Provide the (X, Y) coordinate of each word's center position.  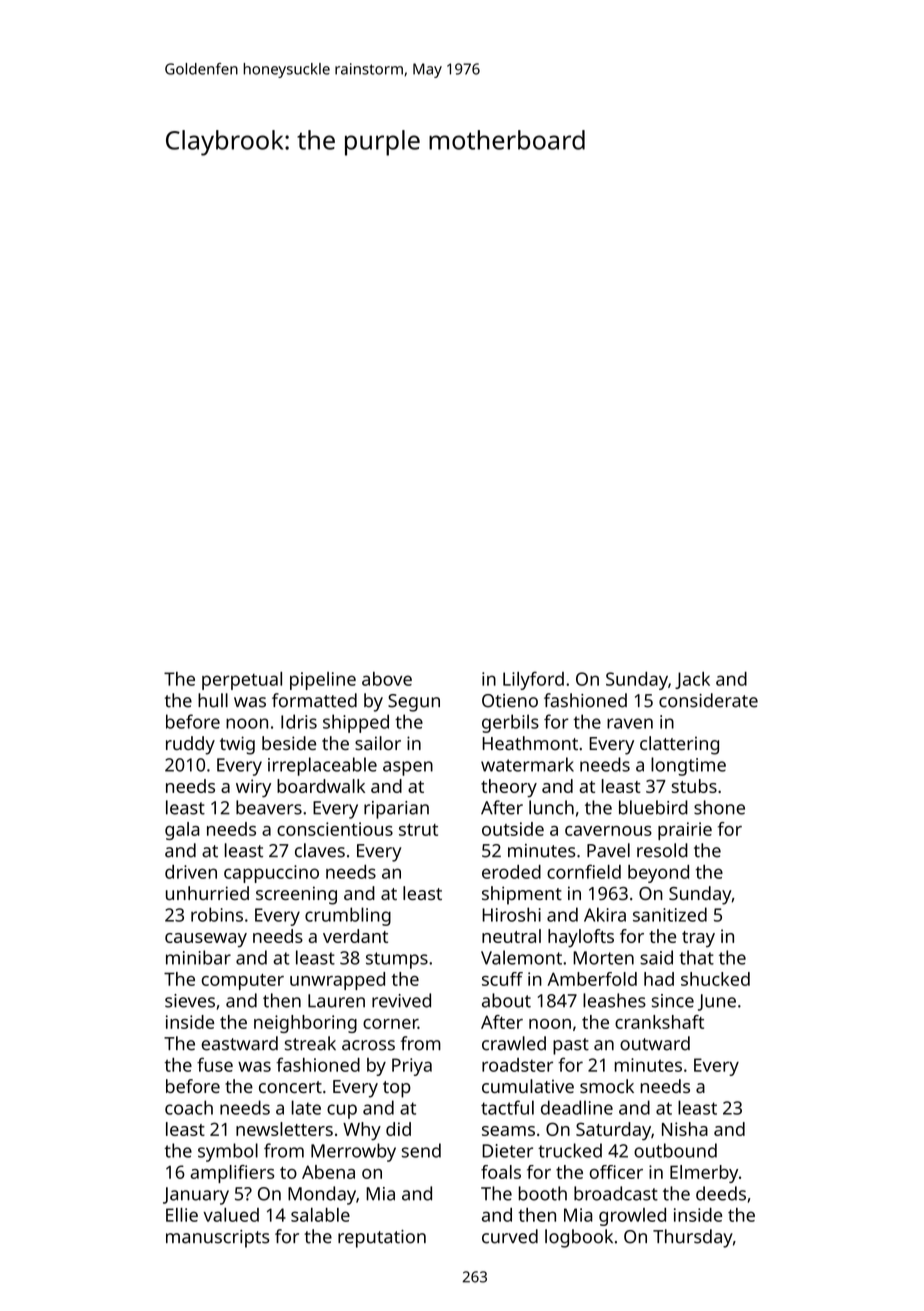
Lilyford (533, 680)
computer (242, 982)
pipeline (323, 681)
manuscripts (218, 1239)
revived (401, 1000)
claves (320, 850)
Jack (692, 680)
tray (698, 939)
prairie (685, 831)
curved (510, 1236)
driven (191, 872)
